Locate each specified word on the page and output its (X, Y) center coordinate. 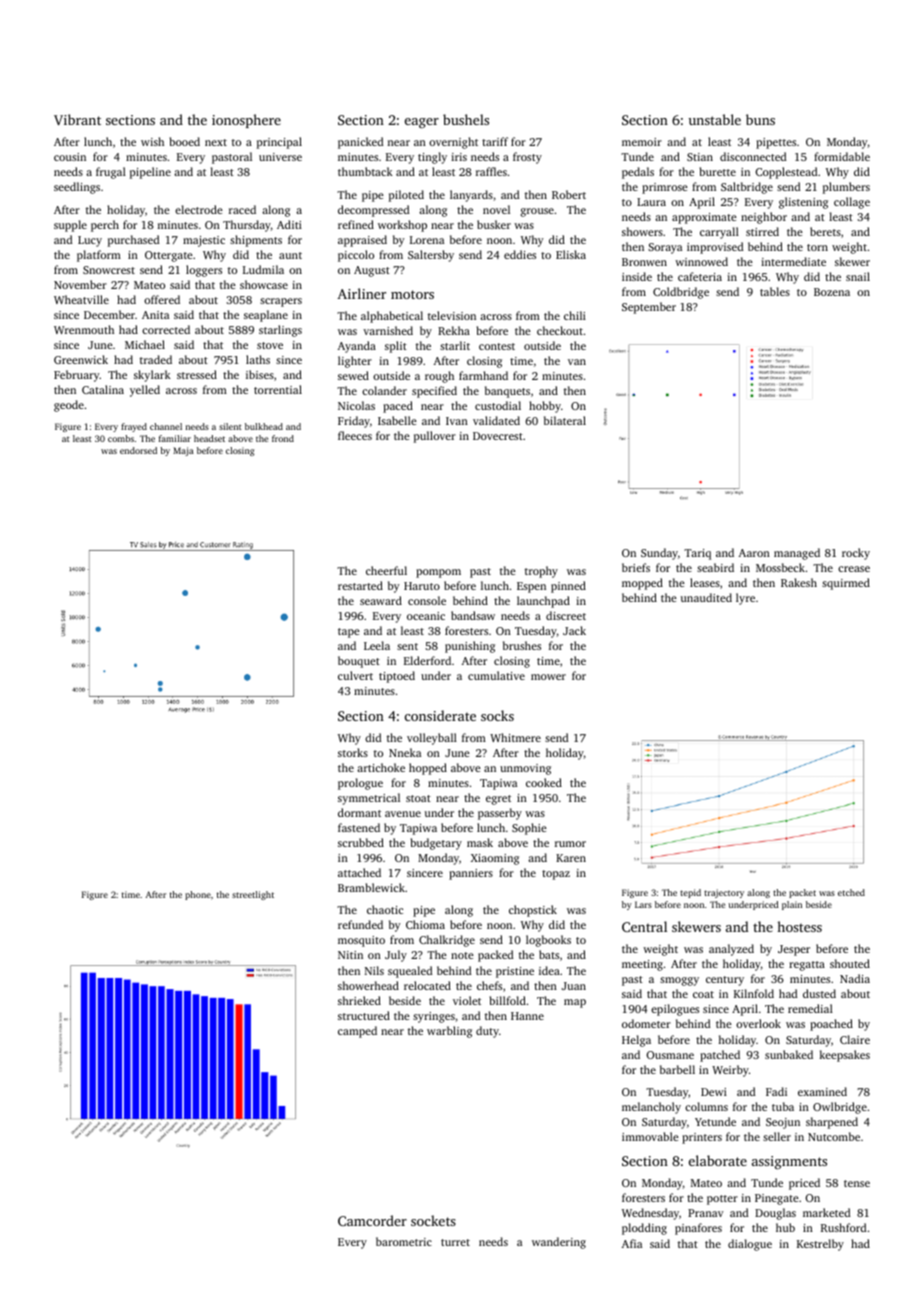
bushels (466, 119)
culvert (355, 675)
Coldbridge (681, 293)
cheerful (386, 570)
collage (852, 203)
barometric (404, 1241)
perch (105, 226)
